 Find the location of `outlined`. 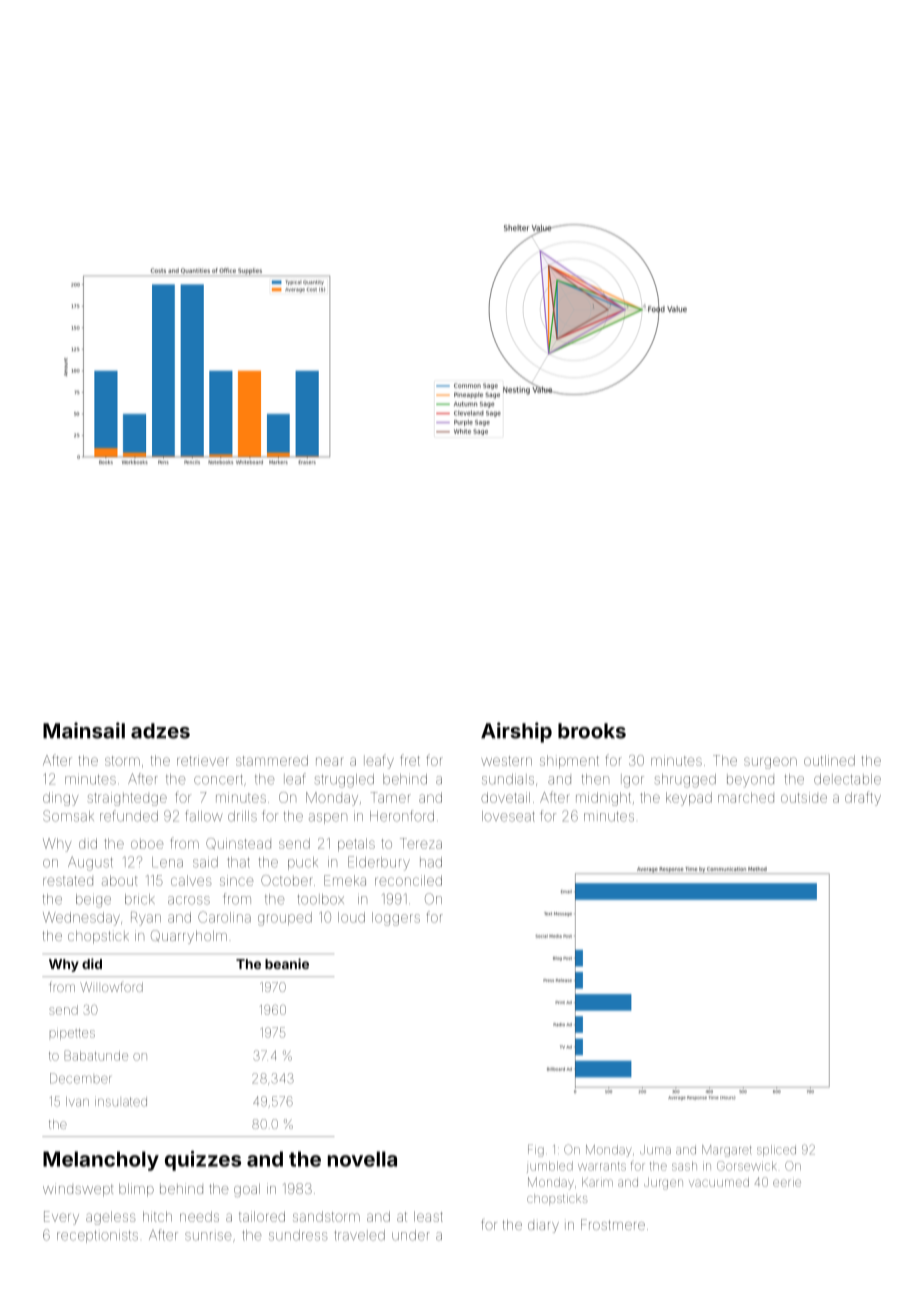

outlined is located at coordinates (829, 760).
